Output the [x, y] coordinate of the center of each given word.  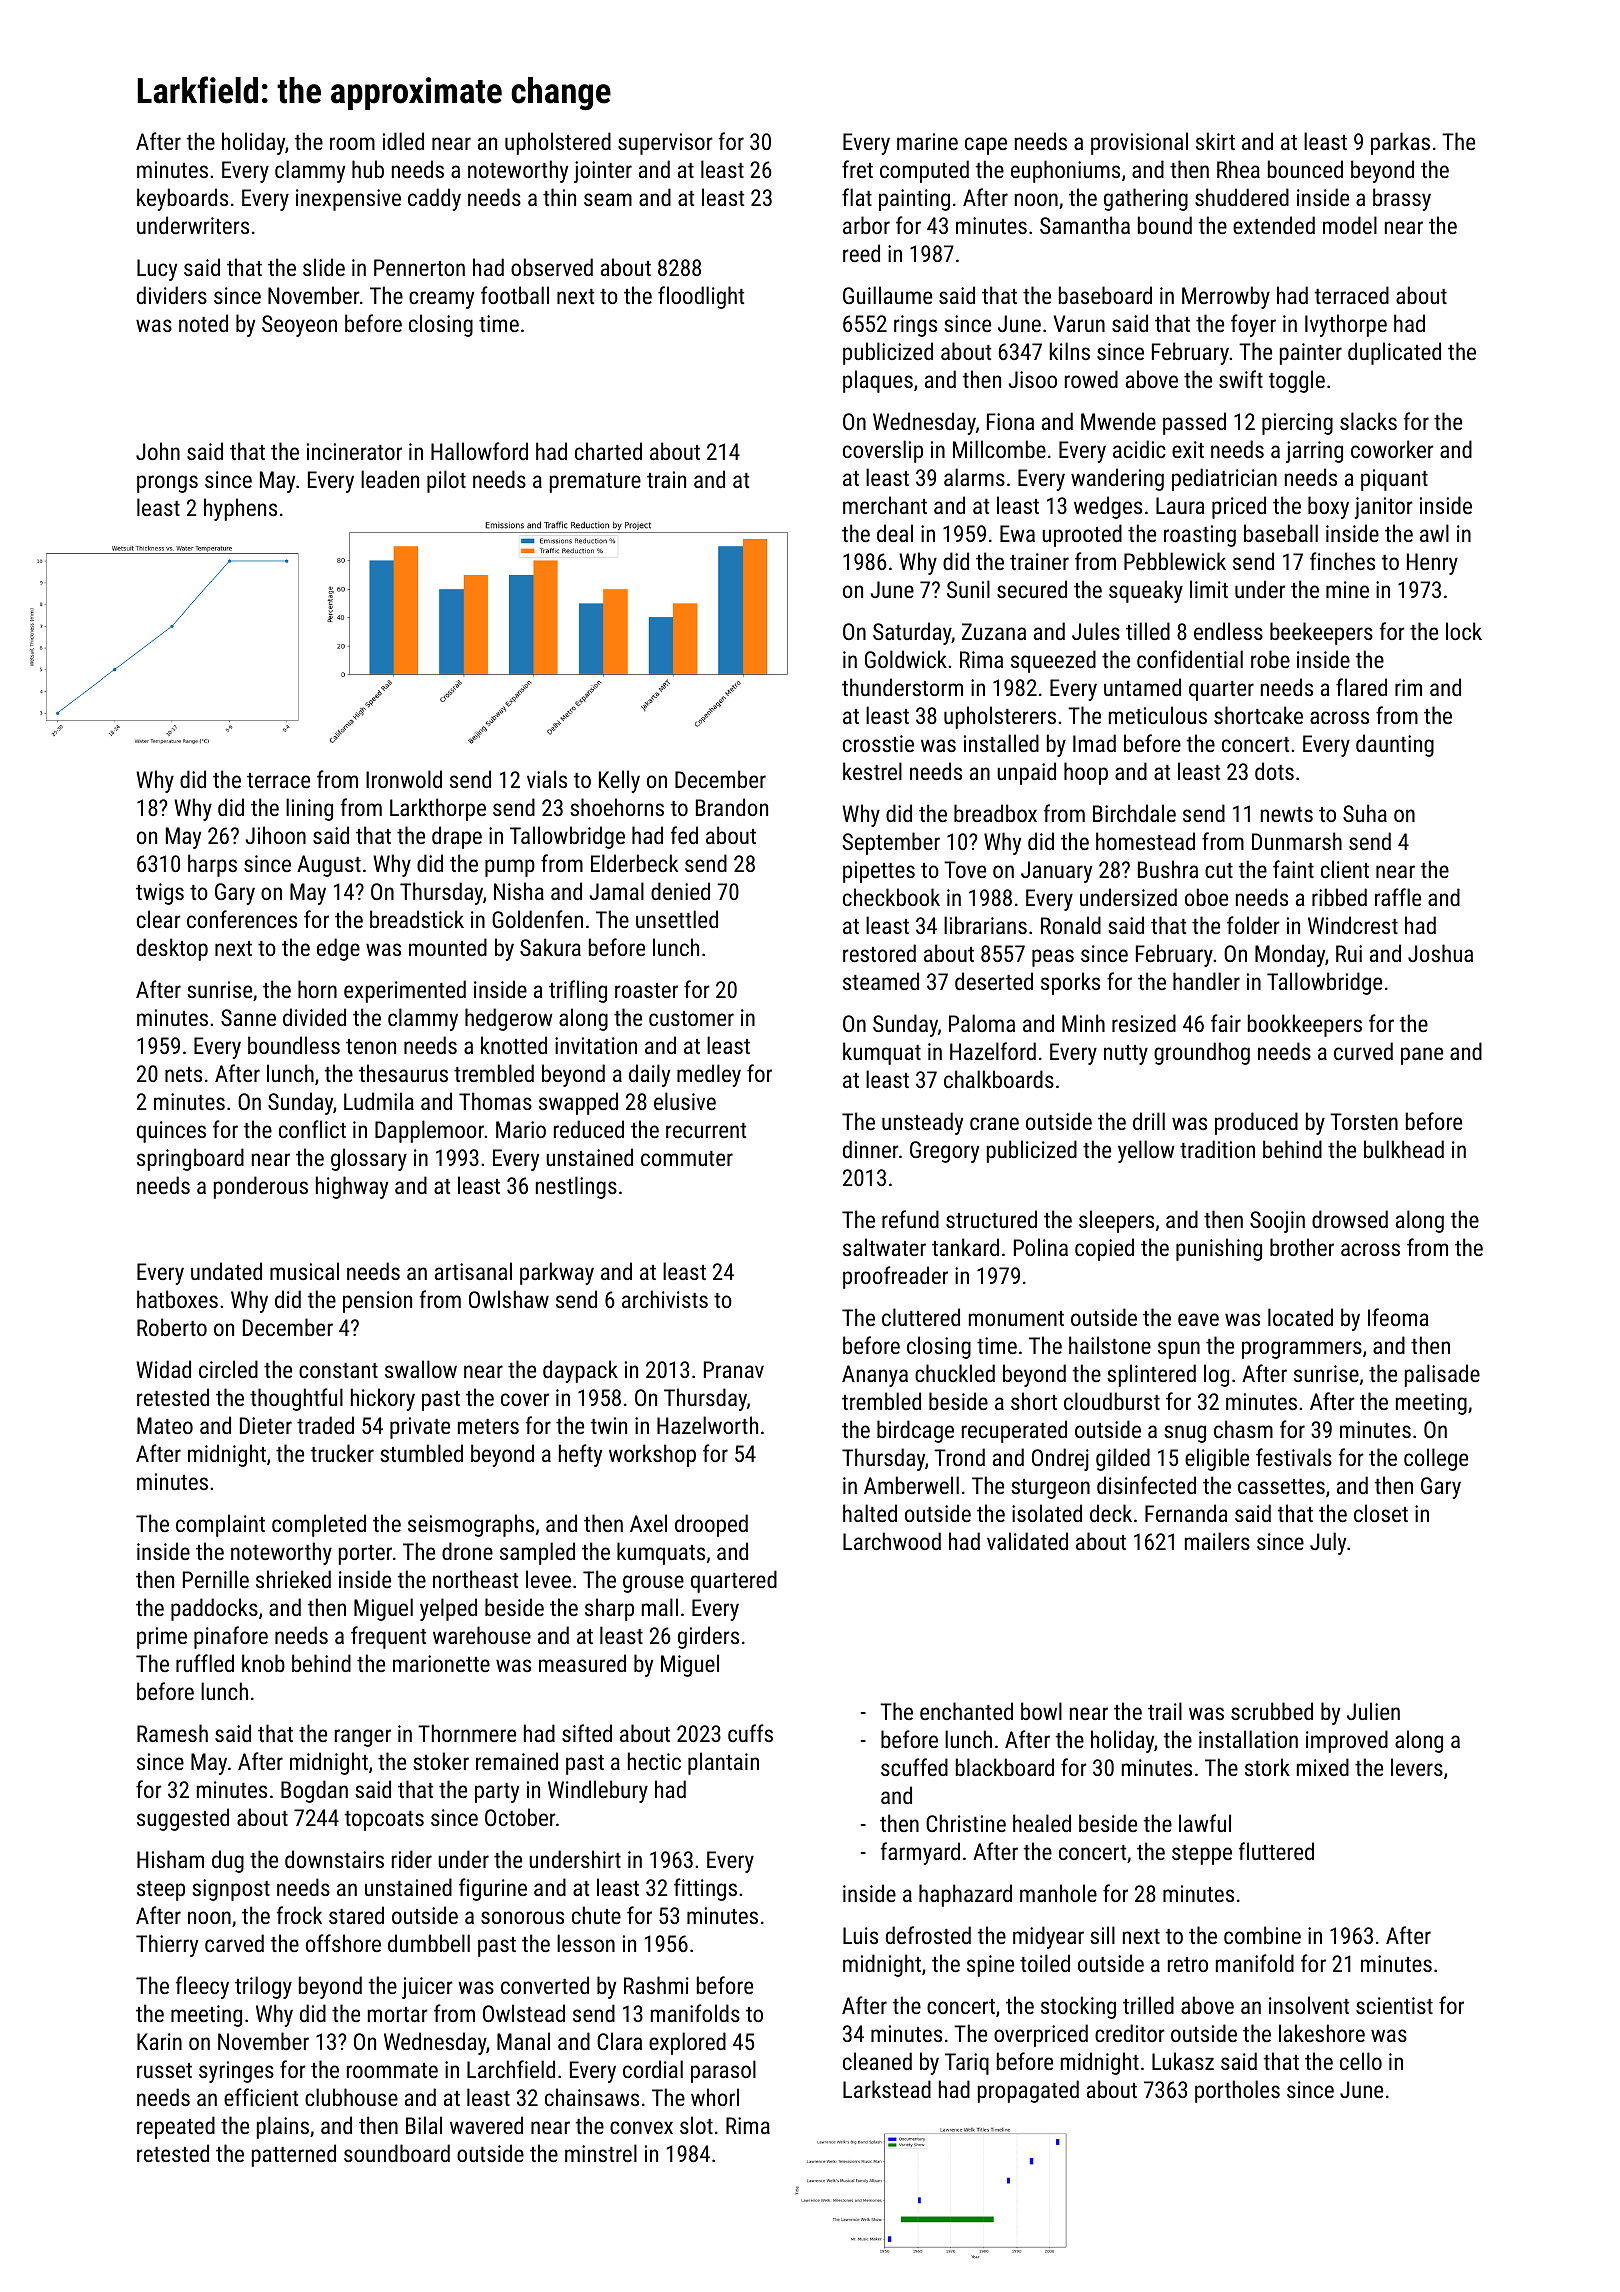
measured [582, 1663]
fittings [705, 1889]
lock [1464, 631]
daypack [580, 1371]
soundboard [397, 2153]
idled [403, 141]
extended [1274, 225]
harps [212, 865]
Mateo [165, 1425]
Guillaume [887, 295]
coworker [1392, 449]
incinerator [354, 451]
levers [1417, 1767]
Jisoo [1032, 379]
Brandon [732, 807]
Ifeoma [1398, 1317]
